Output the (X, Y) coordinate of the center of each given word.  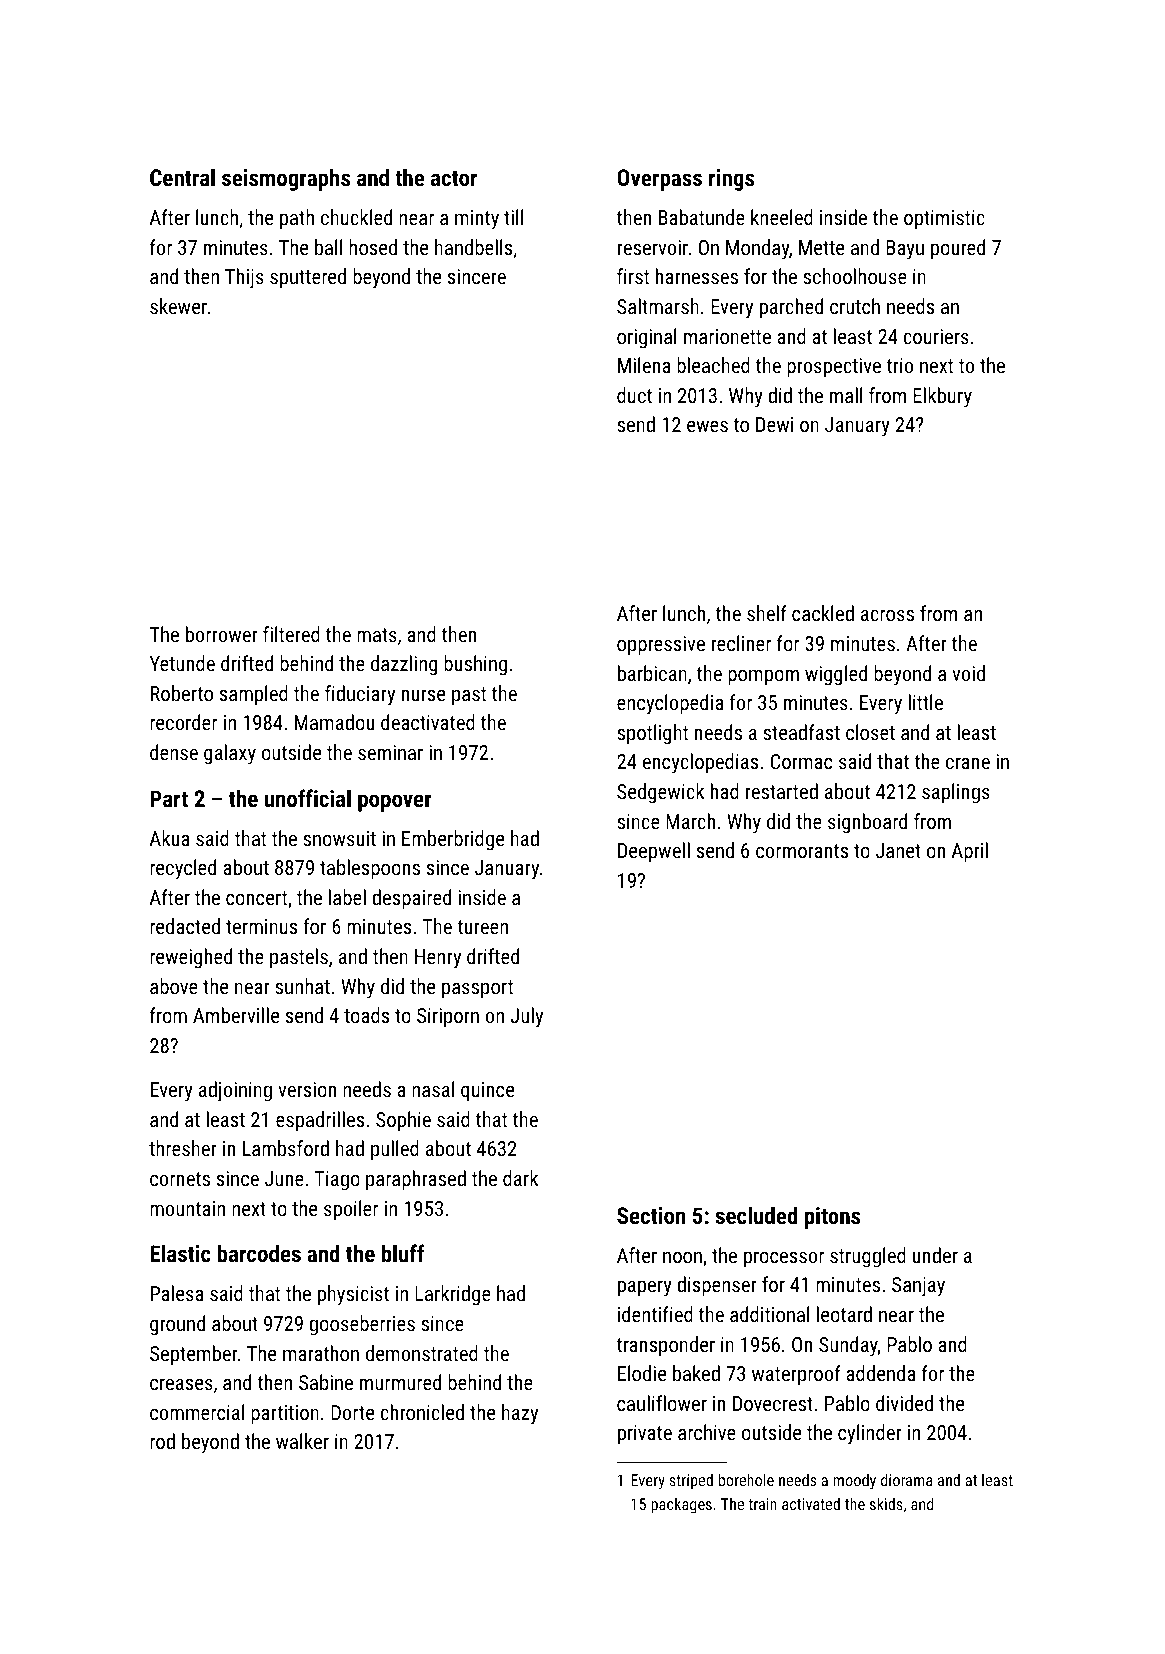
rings (731, 180)
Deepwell (654, 852)
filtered (291, 634)
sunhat (302, 986)
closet (870, 732)
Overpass (659, 180)
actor (454, 178)
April (970, 852)
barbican (652, 673)
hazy (520, 1414)
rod (162, 1441)
